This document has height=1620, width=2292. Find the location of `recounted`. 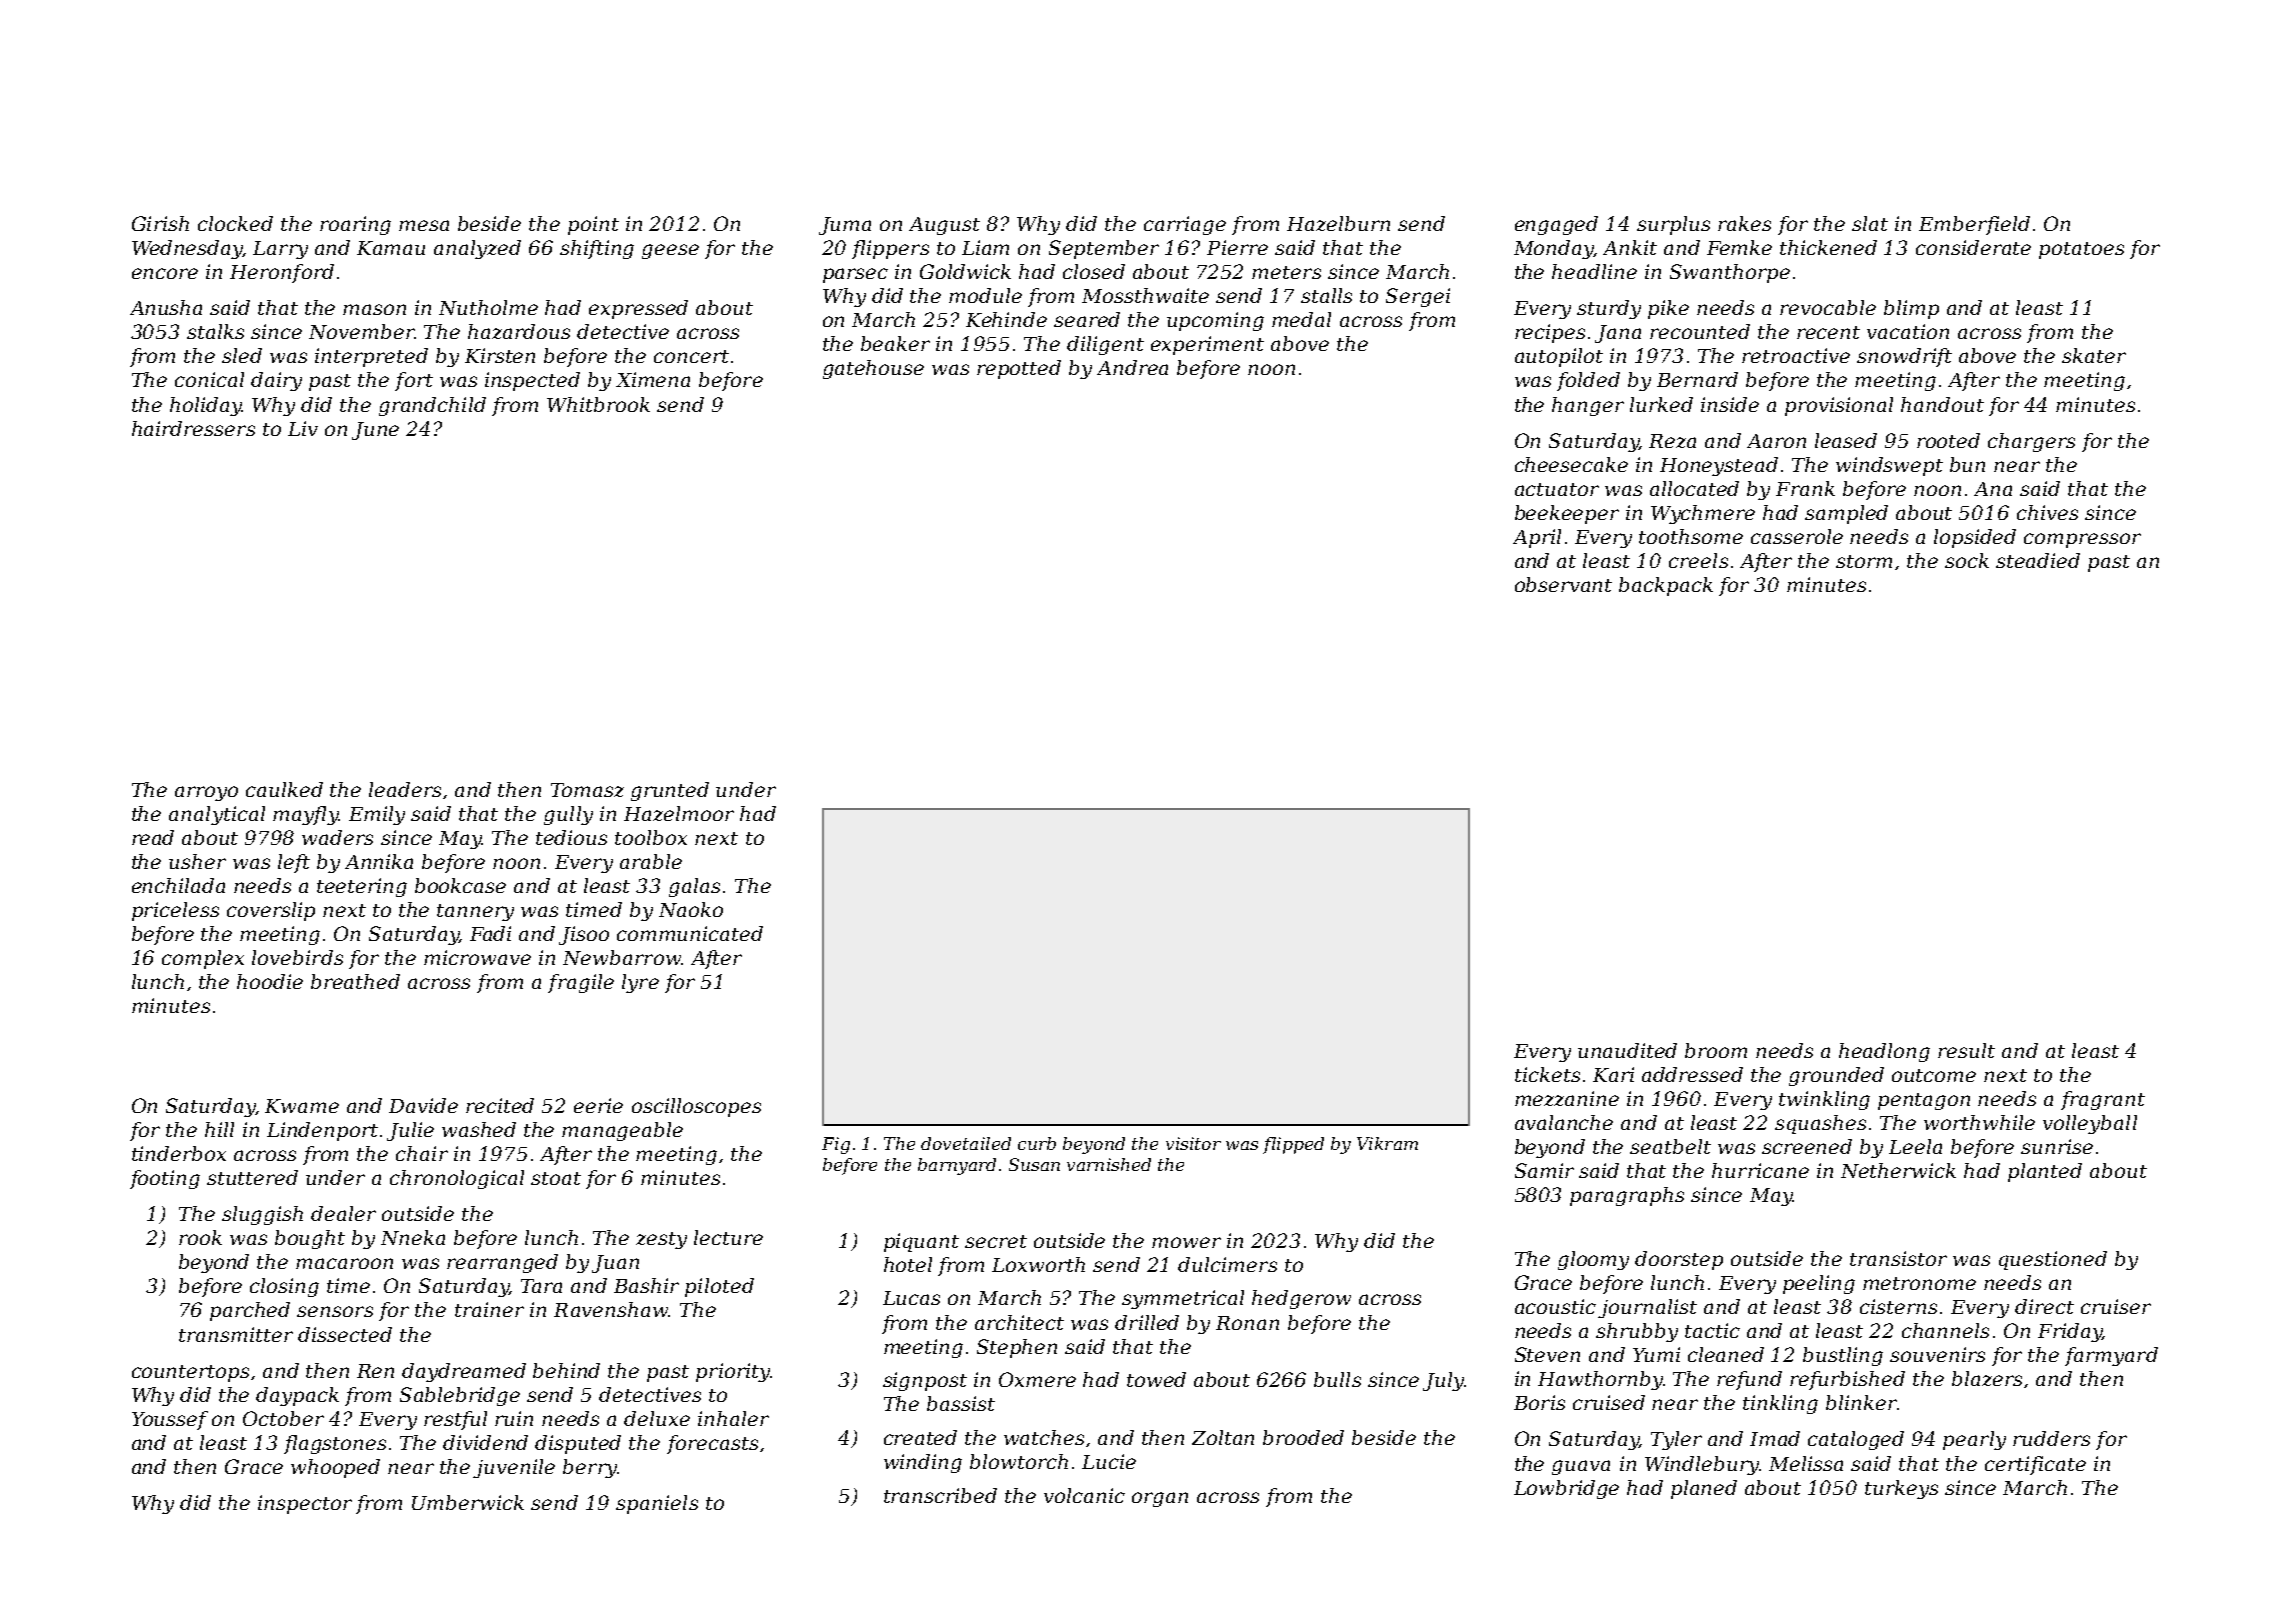

recounted is located at coordinates (1700, 331).
